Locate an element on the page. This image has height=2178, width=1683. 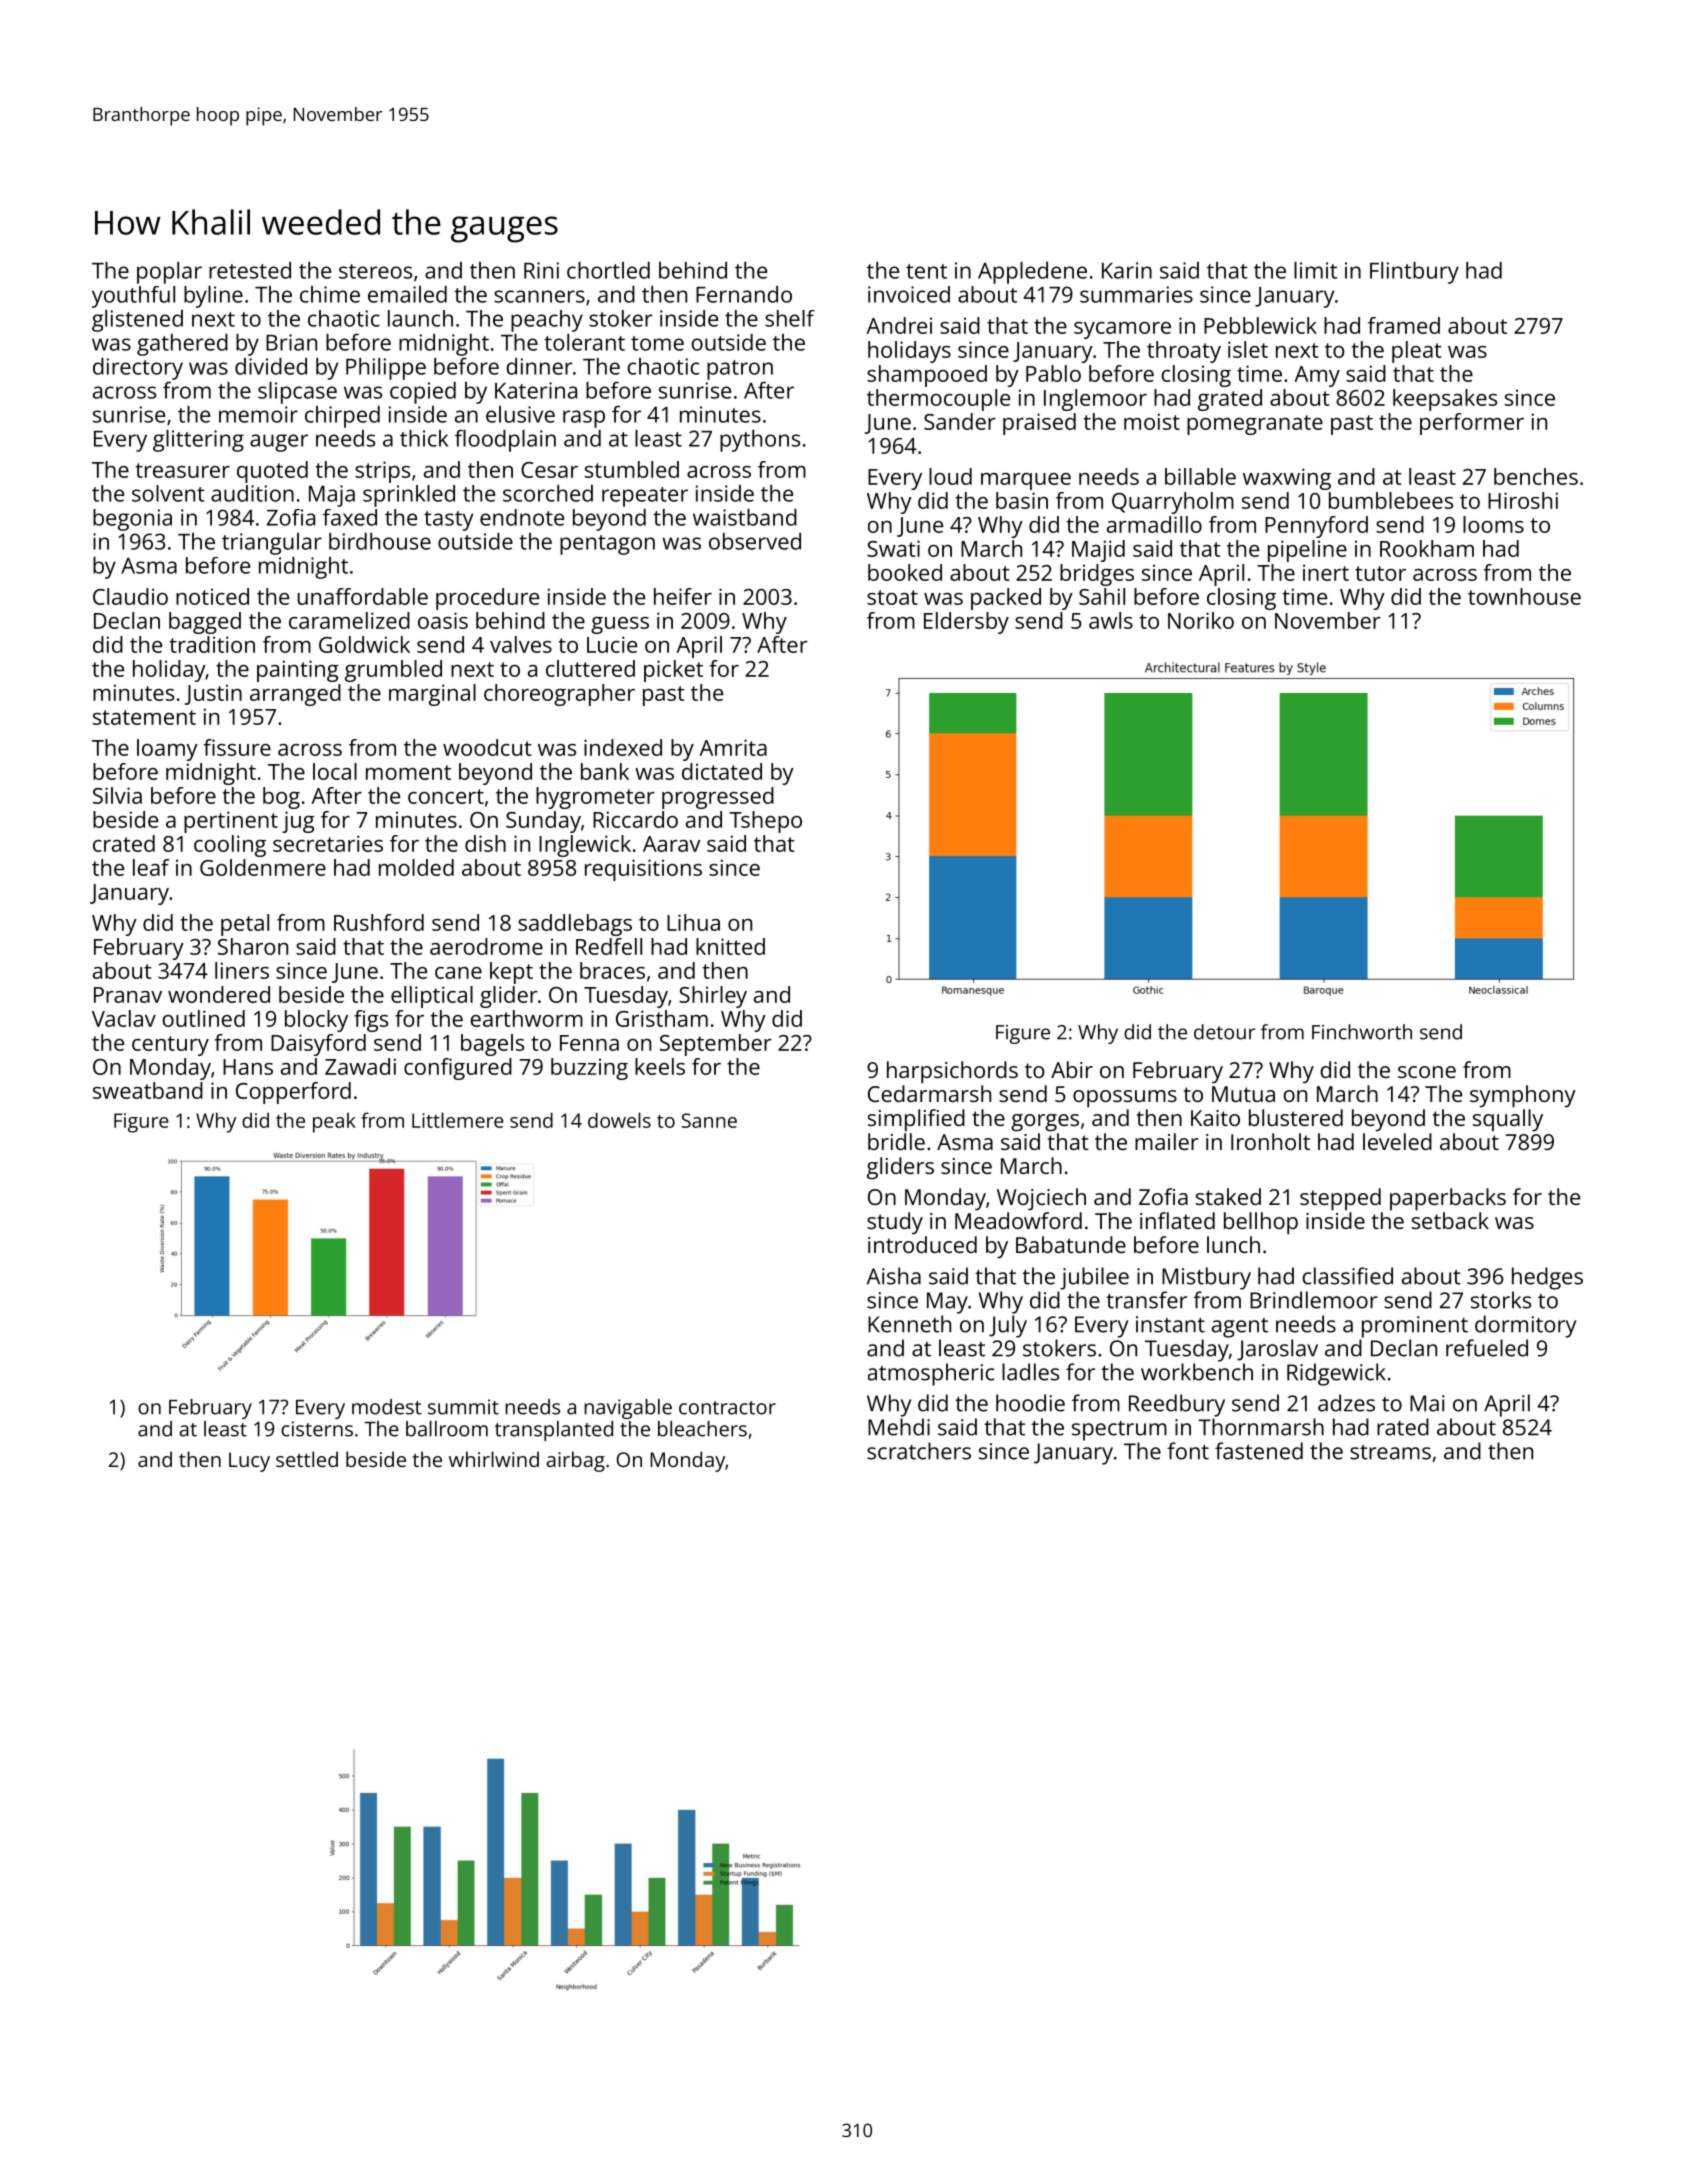
slipcase is located at coordinates (297, 393).
